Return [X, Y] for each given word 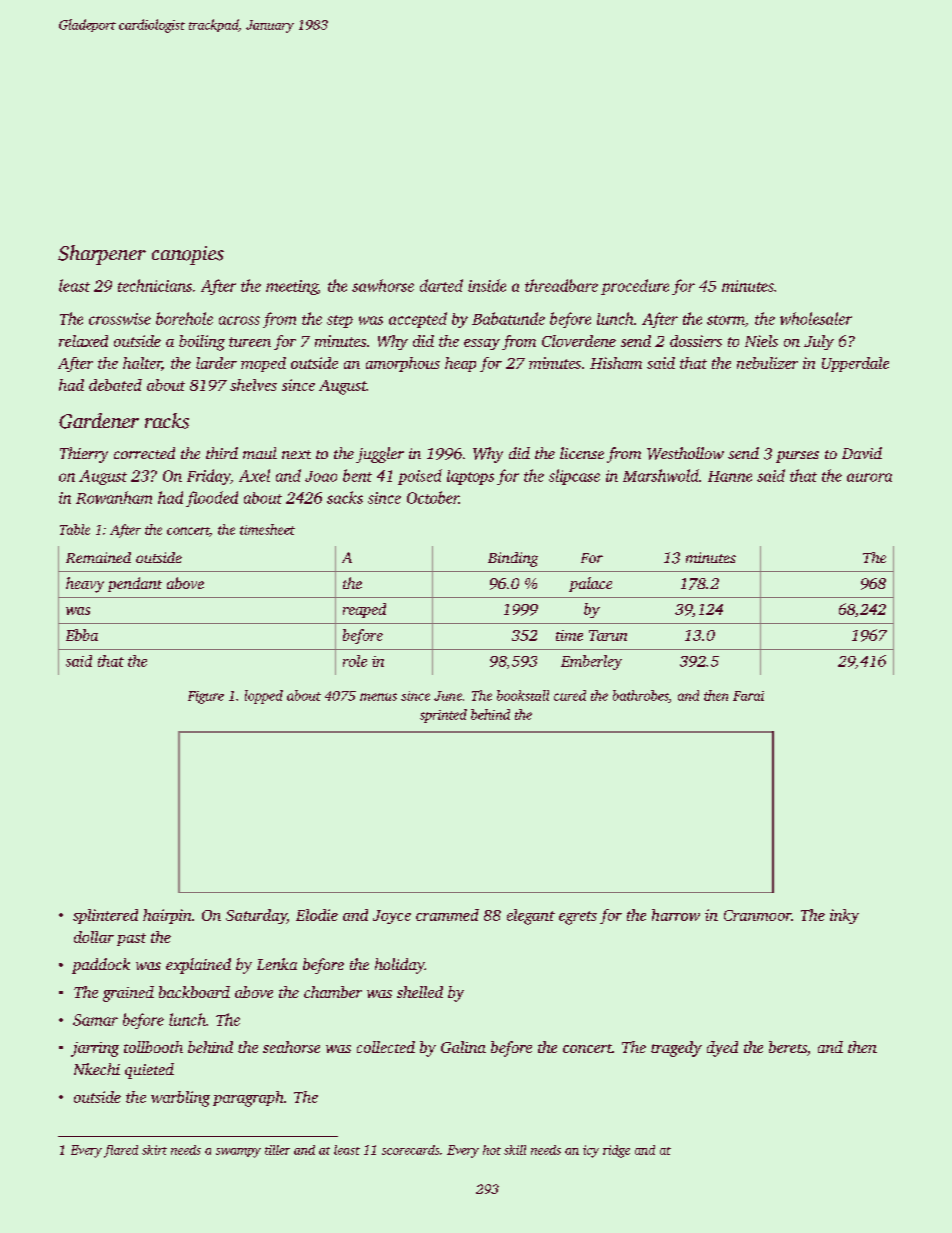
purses [797, 457]
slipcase [574, 477]
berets [788, 1047]
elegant [531, 917]
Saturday [256, 916]
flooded [212, 499]
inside [487, 285]
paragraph [248, 1099]
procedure [635, 287]
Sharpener [102, 255]
